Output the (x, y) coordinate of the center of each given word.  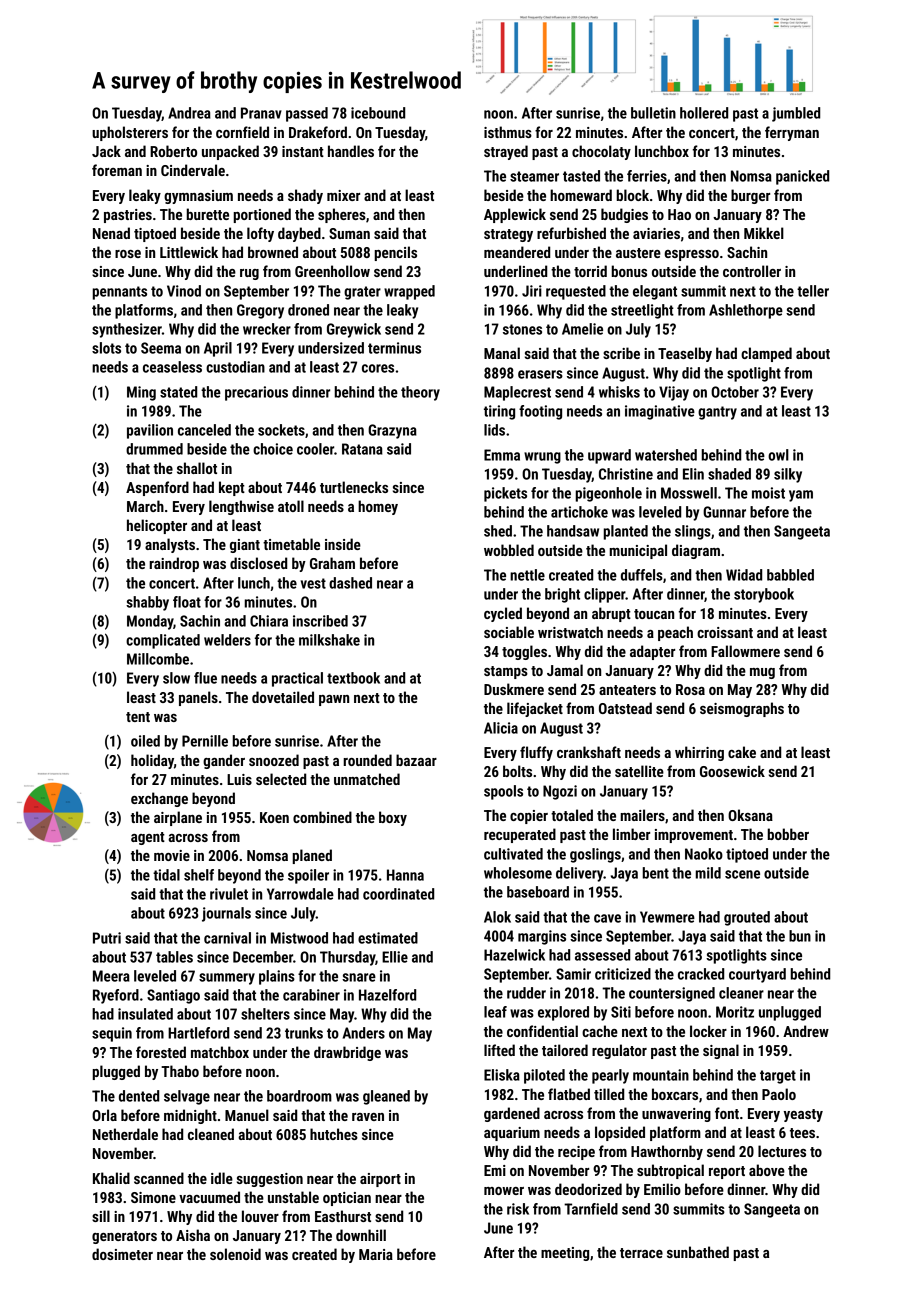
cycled (503, 614)
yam (801, 496)
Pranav (261, 113)
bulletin (653, 113)
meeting (565, 1254)
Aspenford (157, 488)
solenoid (235, 1254)
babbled (790, 575)
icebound (378, 113)
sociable (509, 632)
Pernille (205, 741)
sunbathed (698, 1252)
